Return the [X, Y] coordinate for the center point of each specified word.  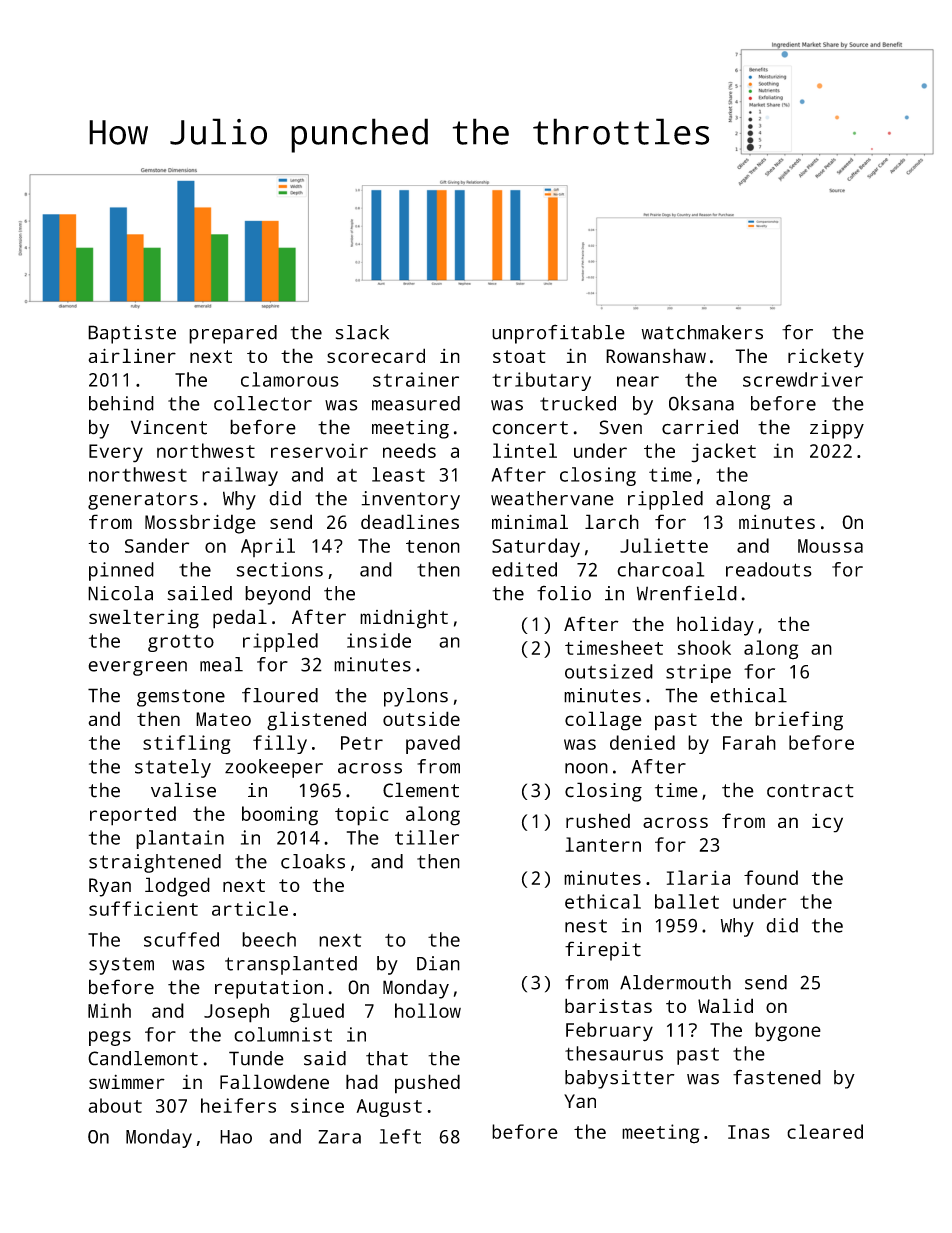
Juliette [664, 545]
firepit [603, 951]
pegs [110, 1038]
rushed [598, 820]
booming [280, 816]
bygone [788, 1032]
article [250, 908]
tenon [433, 546]
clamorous [290, 379]
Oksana [701, 403]
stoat [519, 356]
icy [827, 823]
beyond [277, 595]
